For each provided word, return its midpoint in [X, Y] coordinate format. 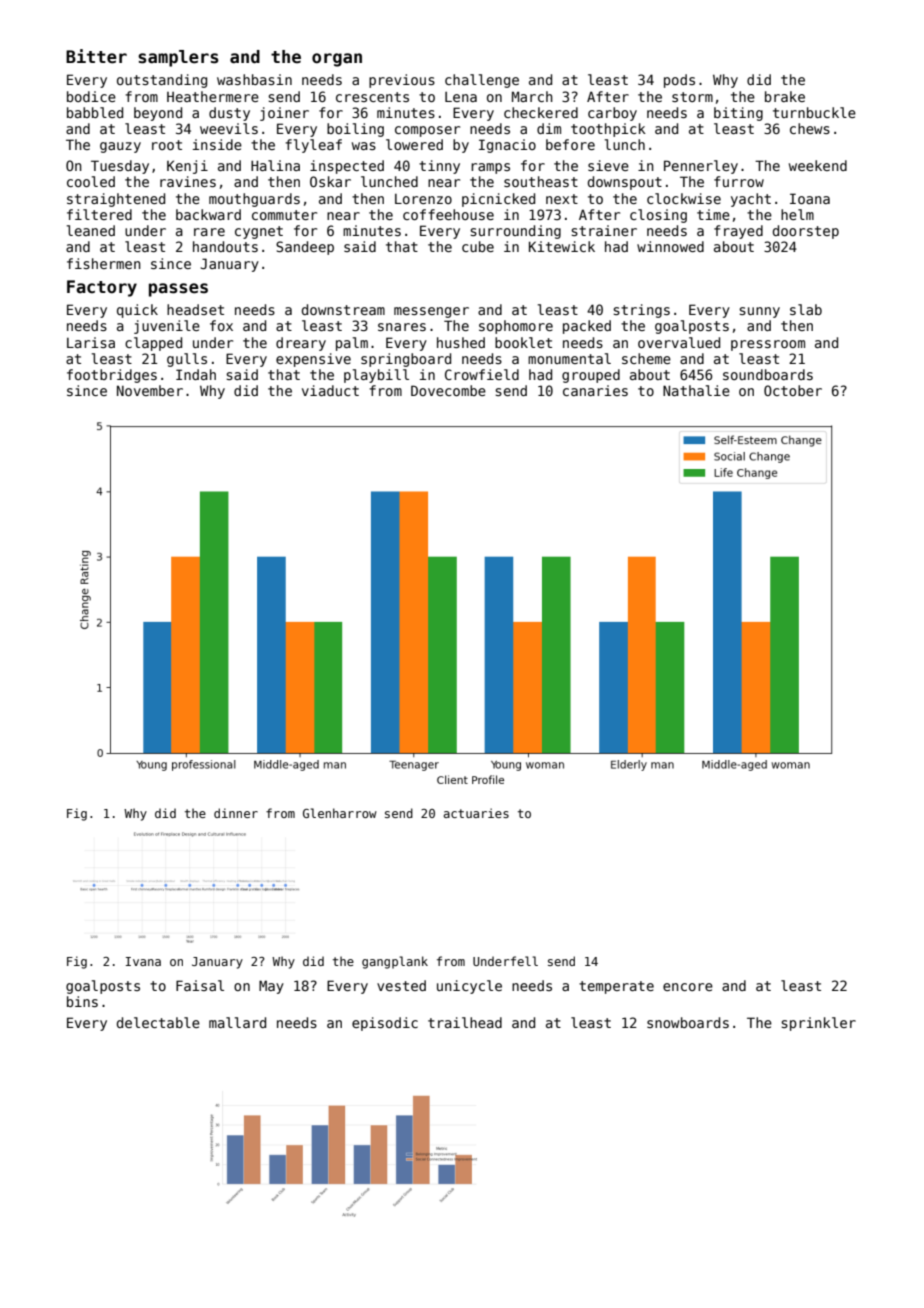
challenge [482, 81]
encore [688, 987]
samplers [178, 58]
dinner [236, 813]
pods [679, 81]
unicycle [469, 987]
